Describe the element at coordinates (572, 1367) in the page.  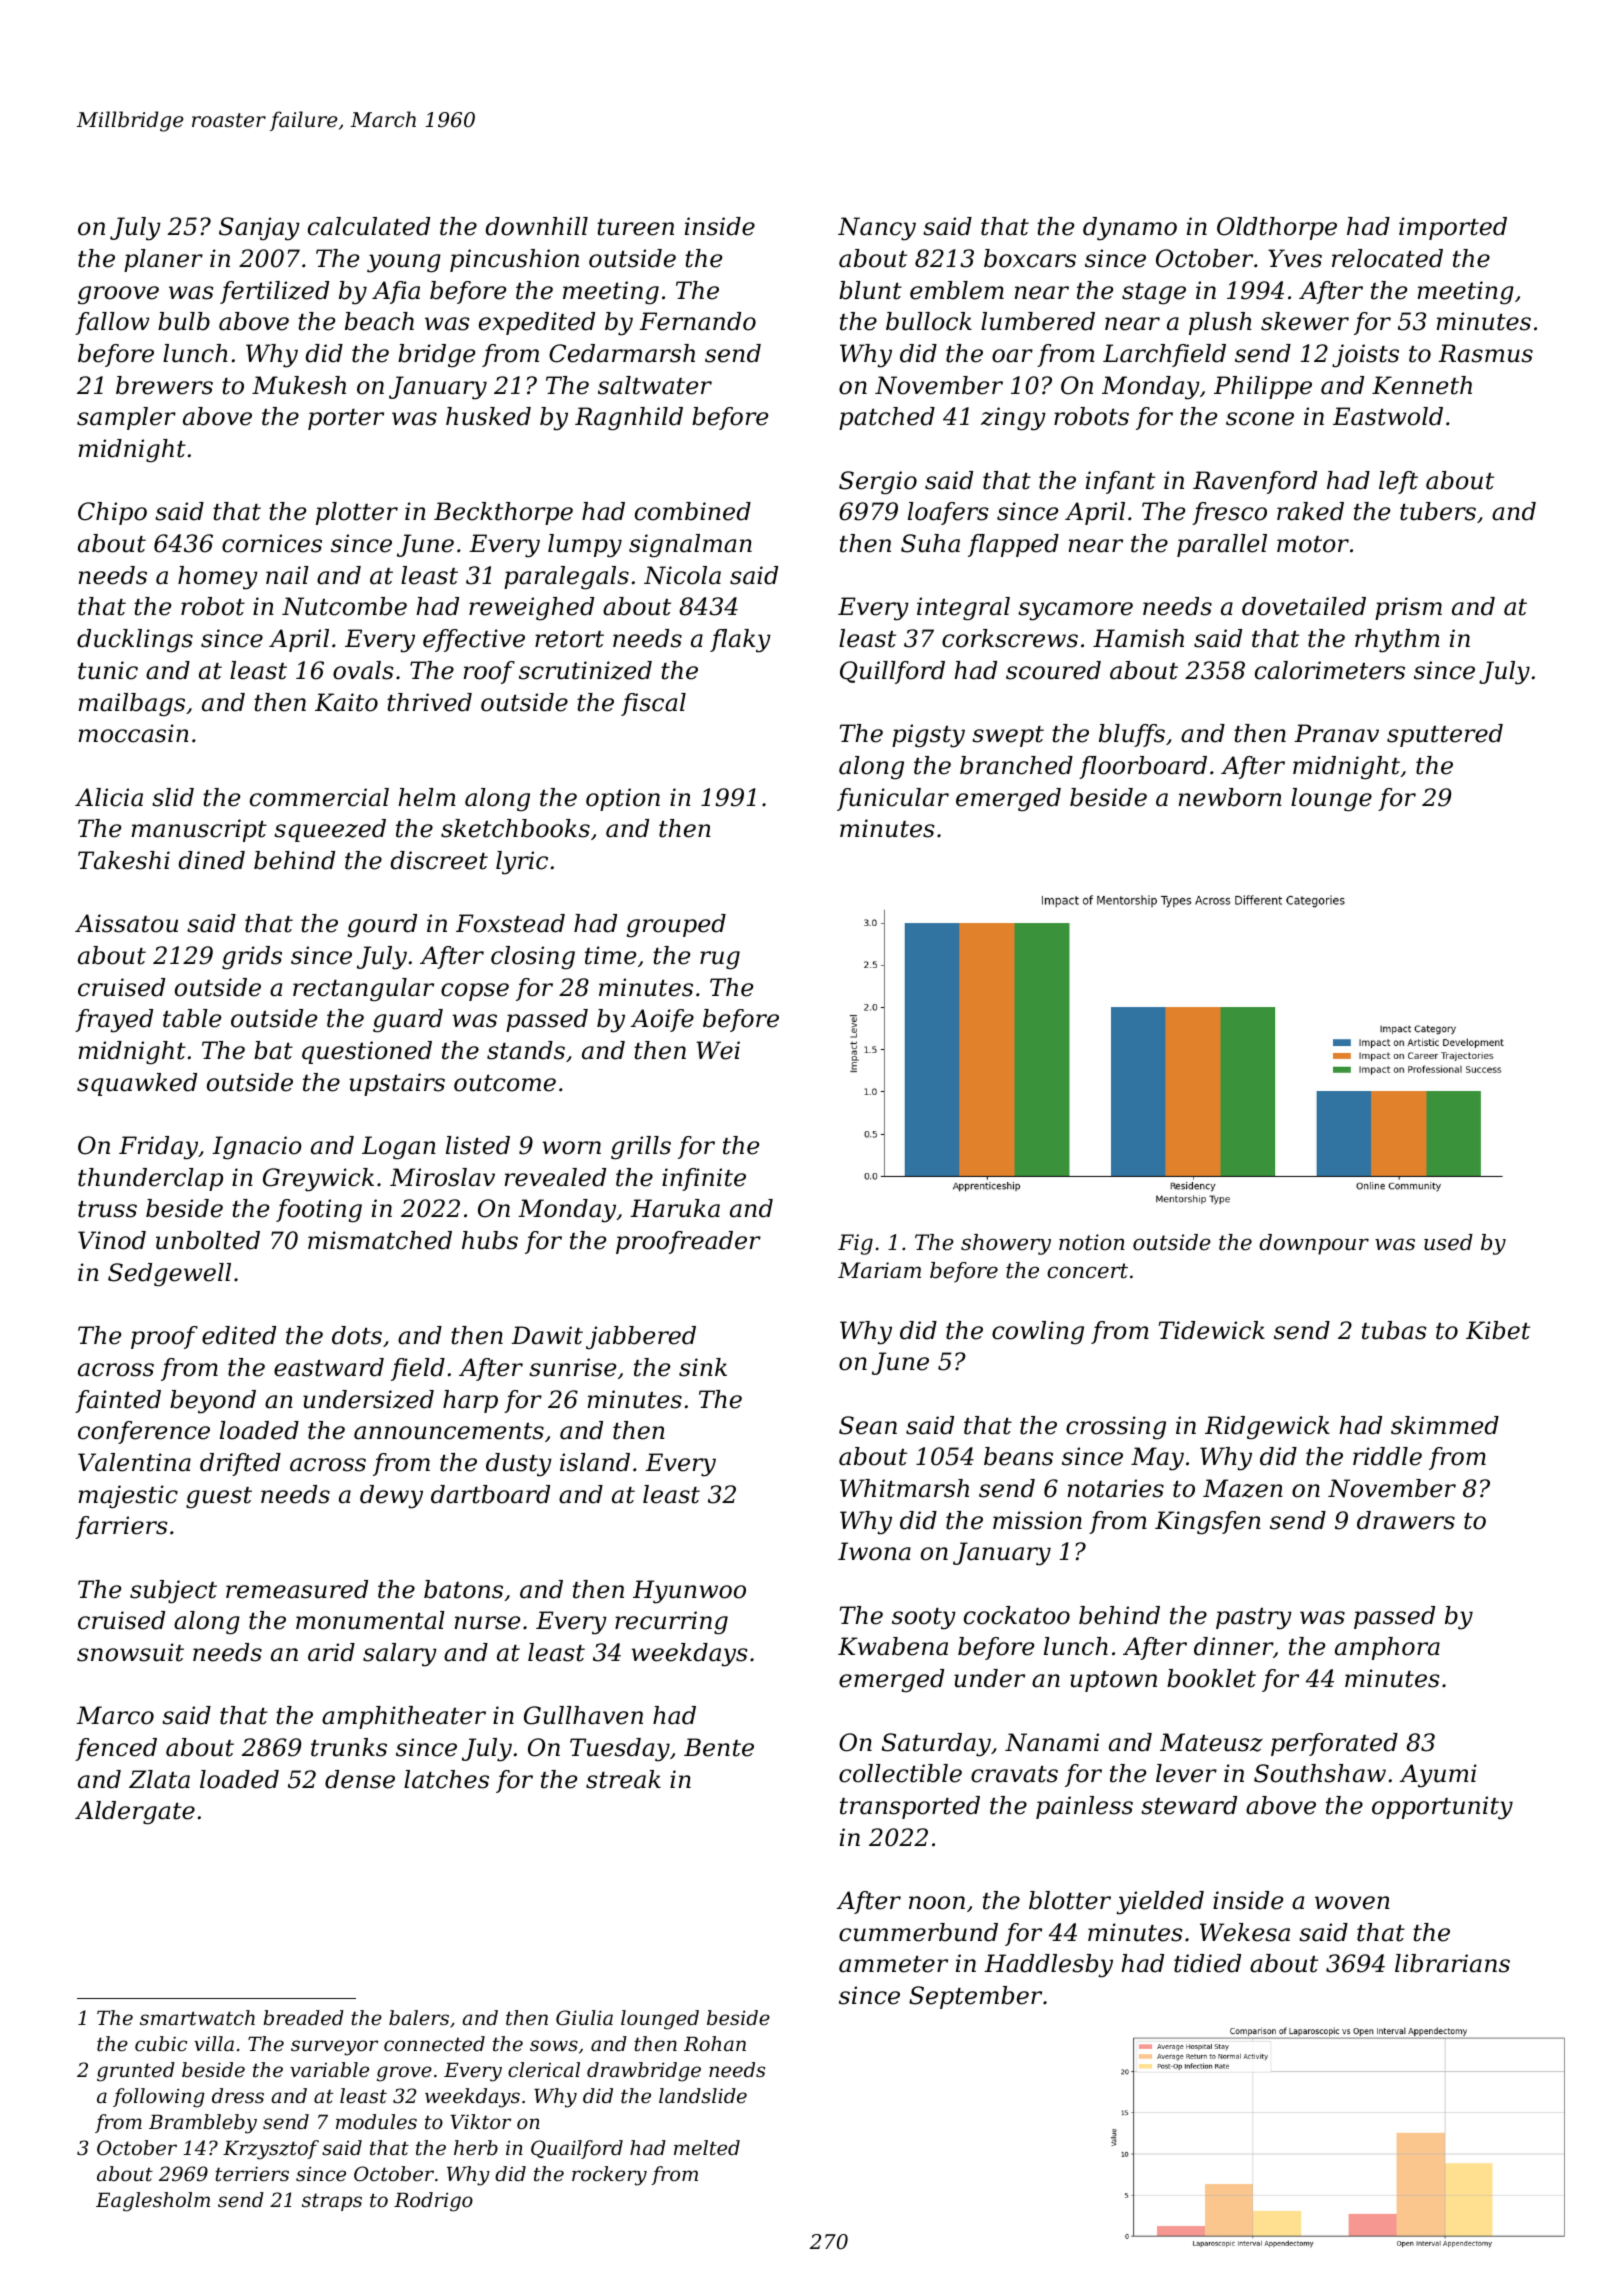
I see `sunrise` at that location.
